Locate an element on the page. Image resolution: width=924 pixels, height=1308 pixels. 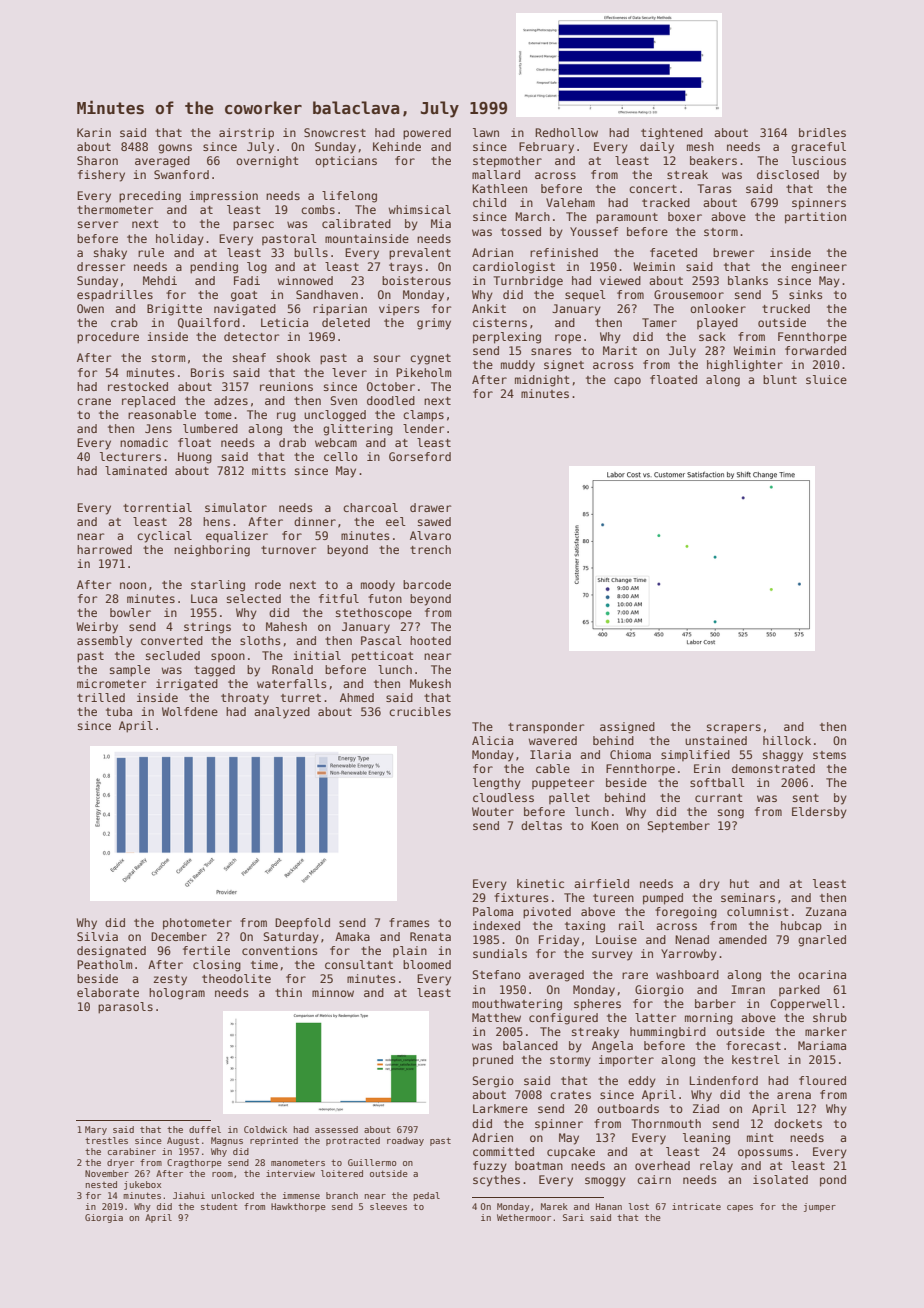
sleeves is located at coordinates (388, 1206).
